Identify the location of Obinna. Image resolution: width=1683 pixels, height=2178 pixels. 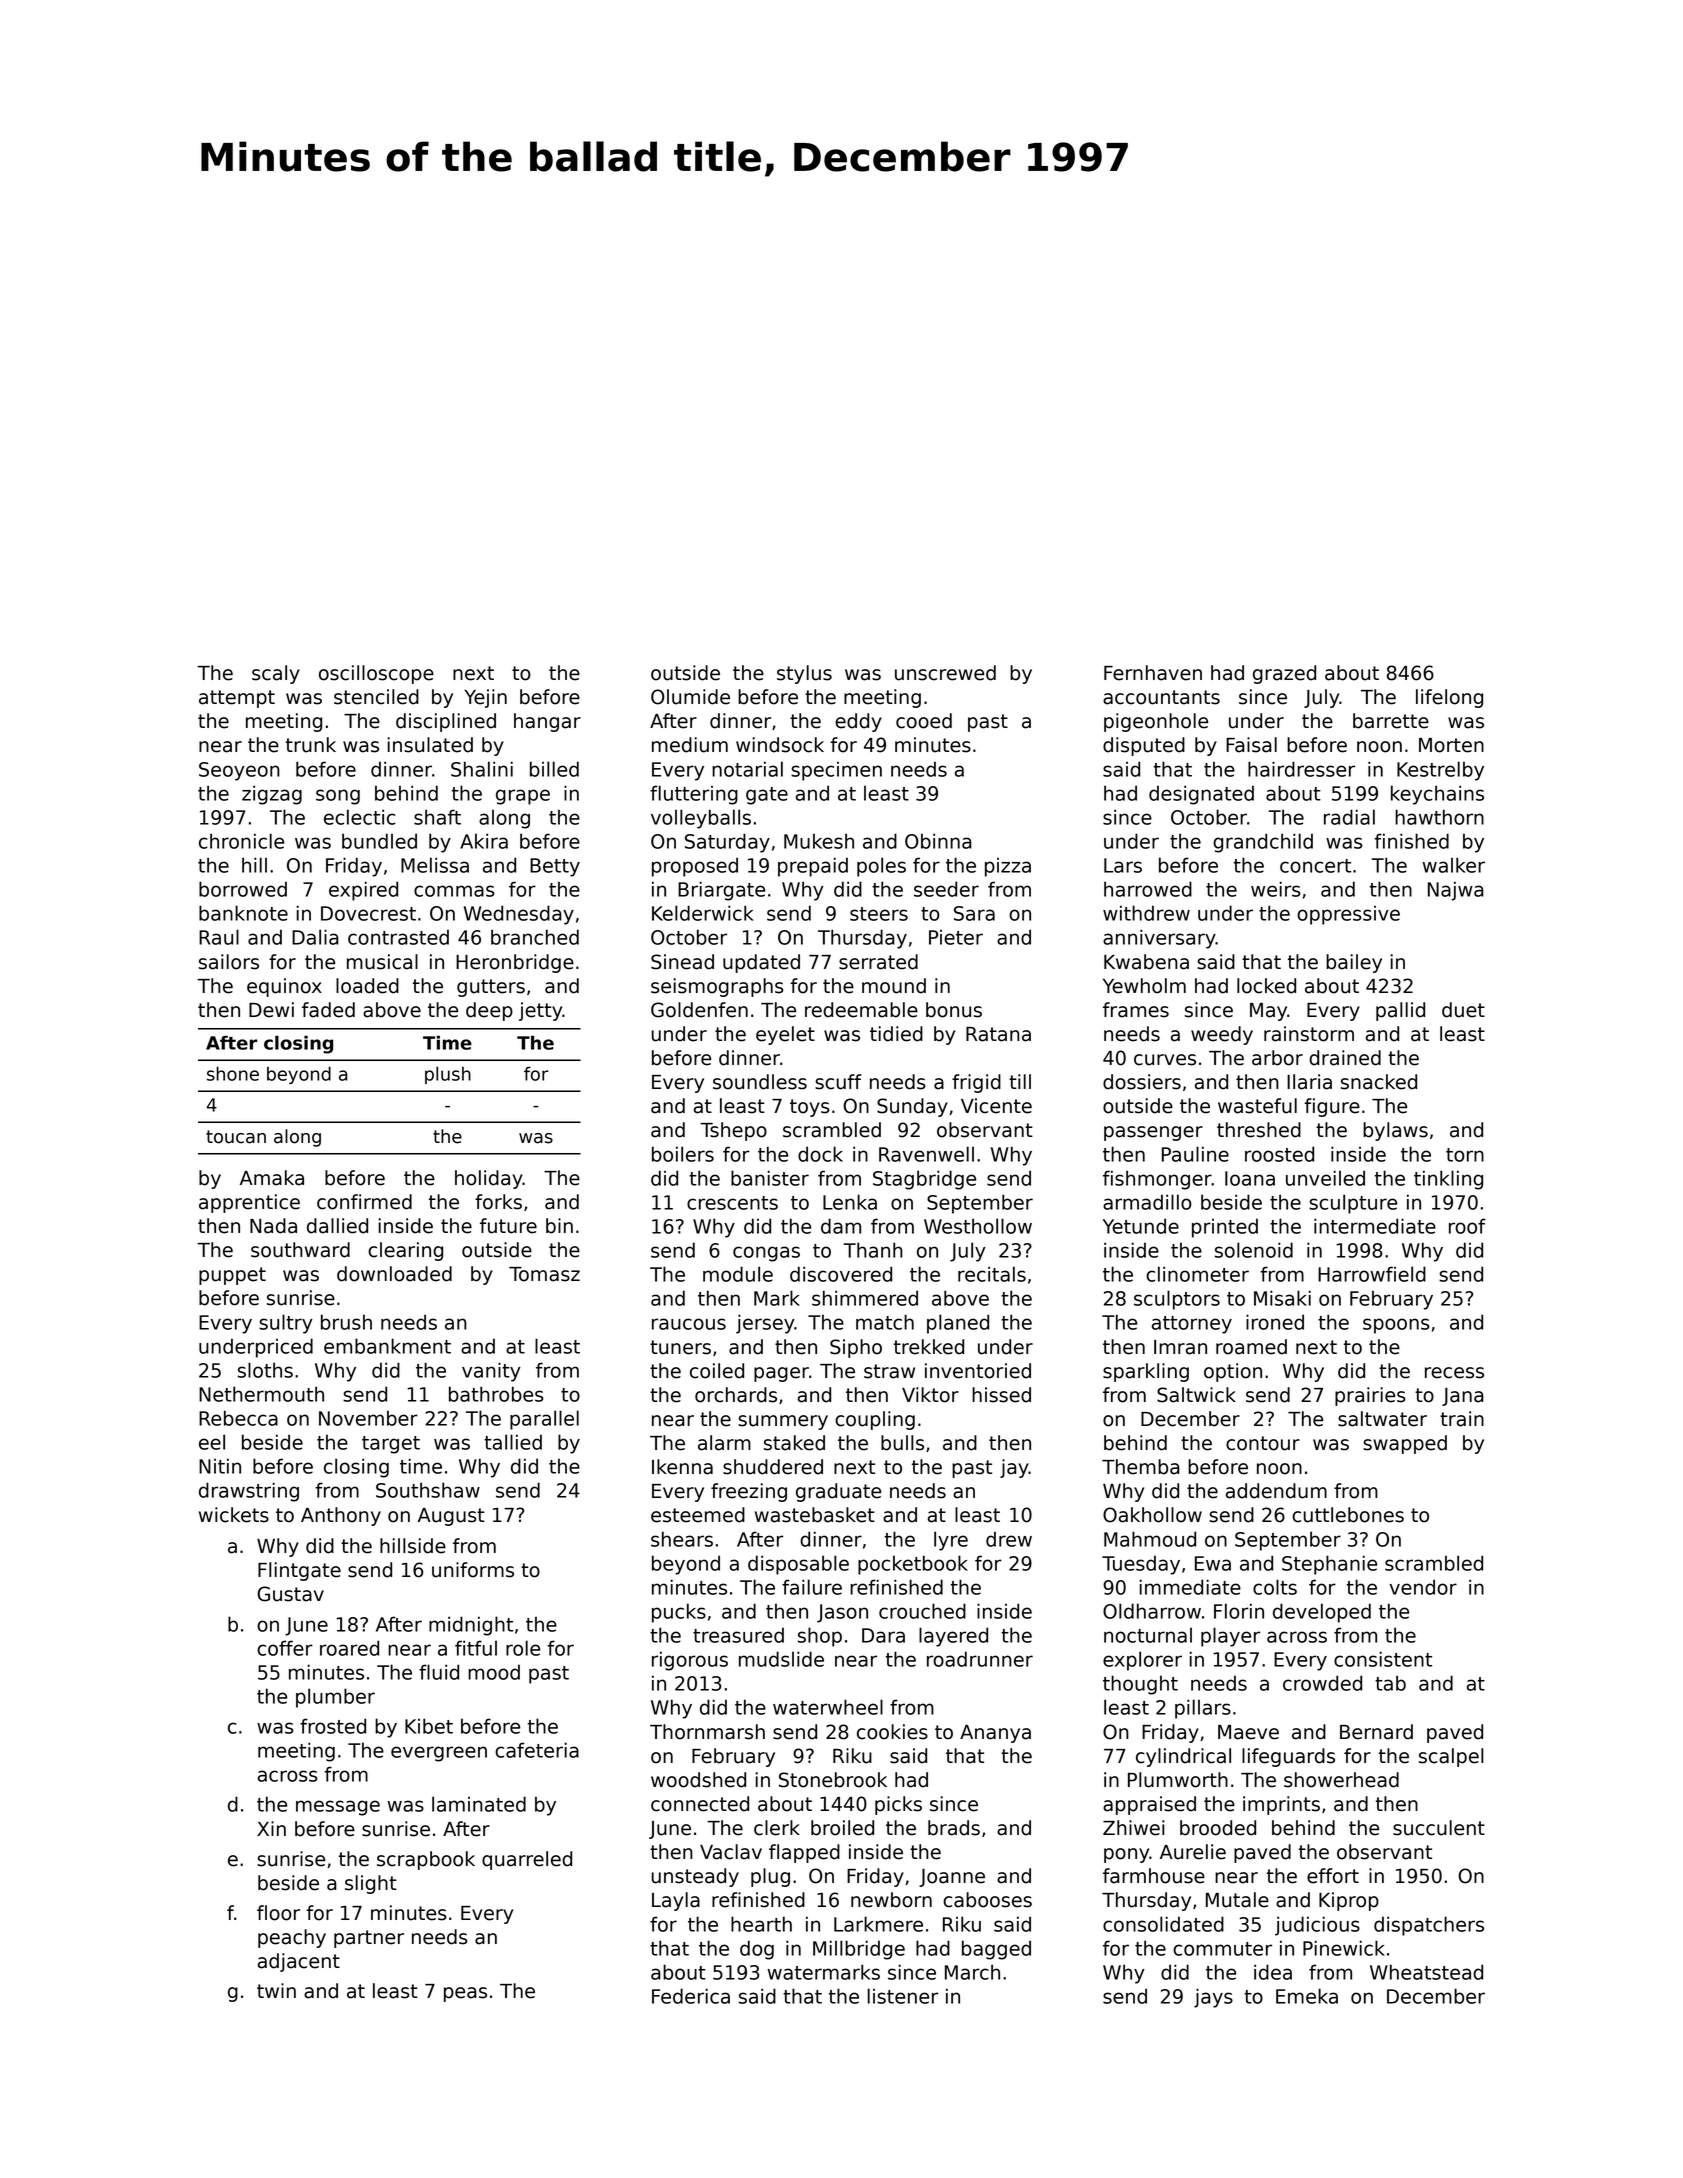
(938, 841).
